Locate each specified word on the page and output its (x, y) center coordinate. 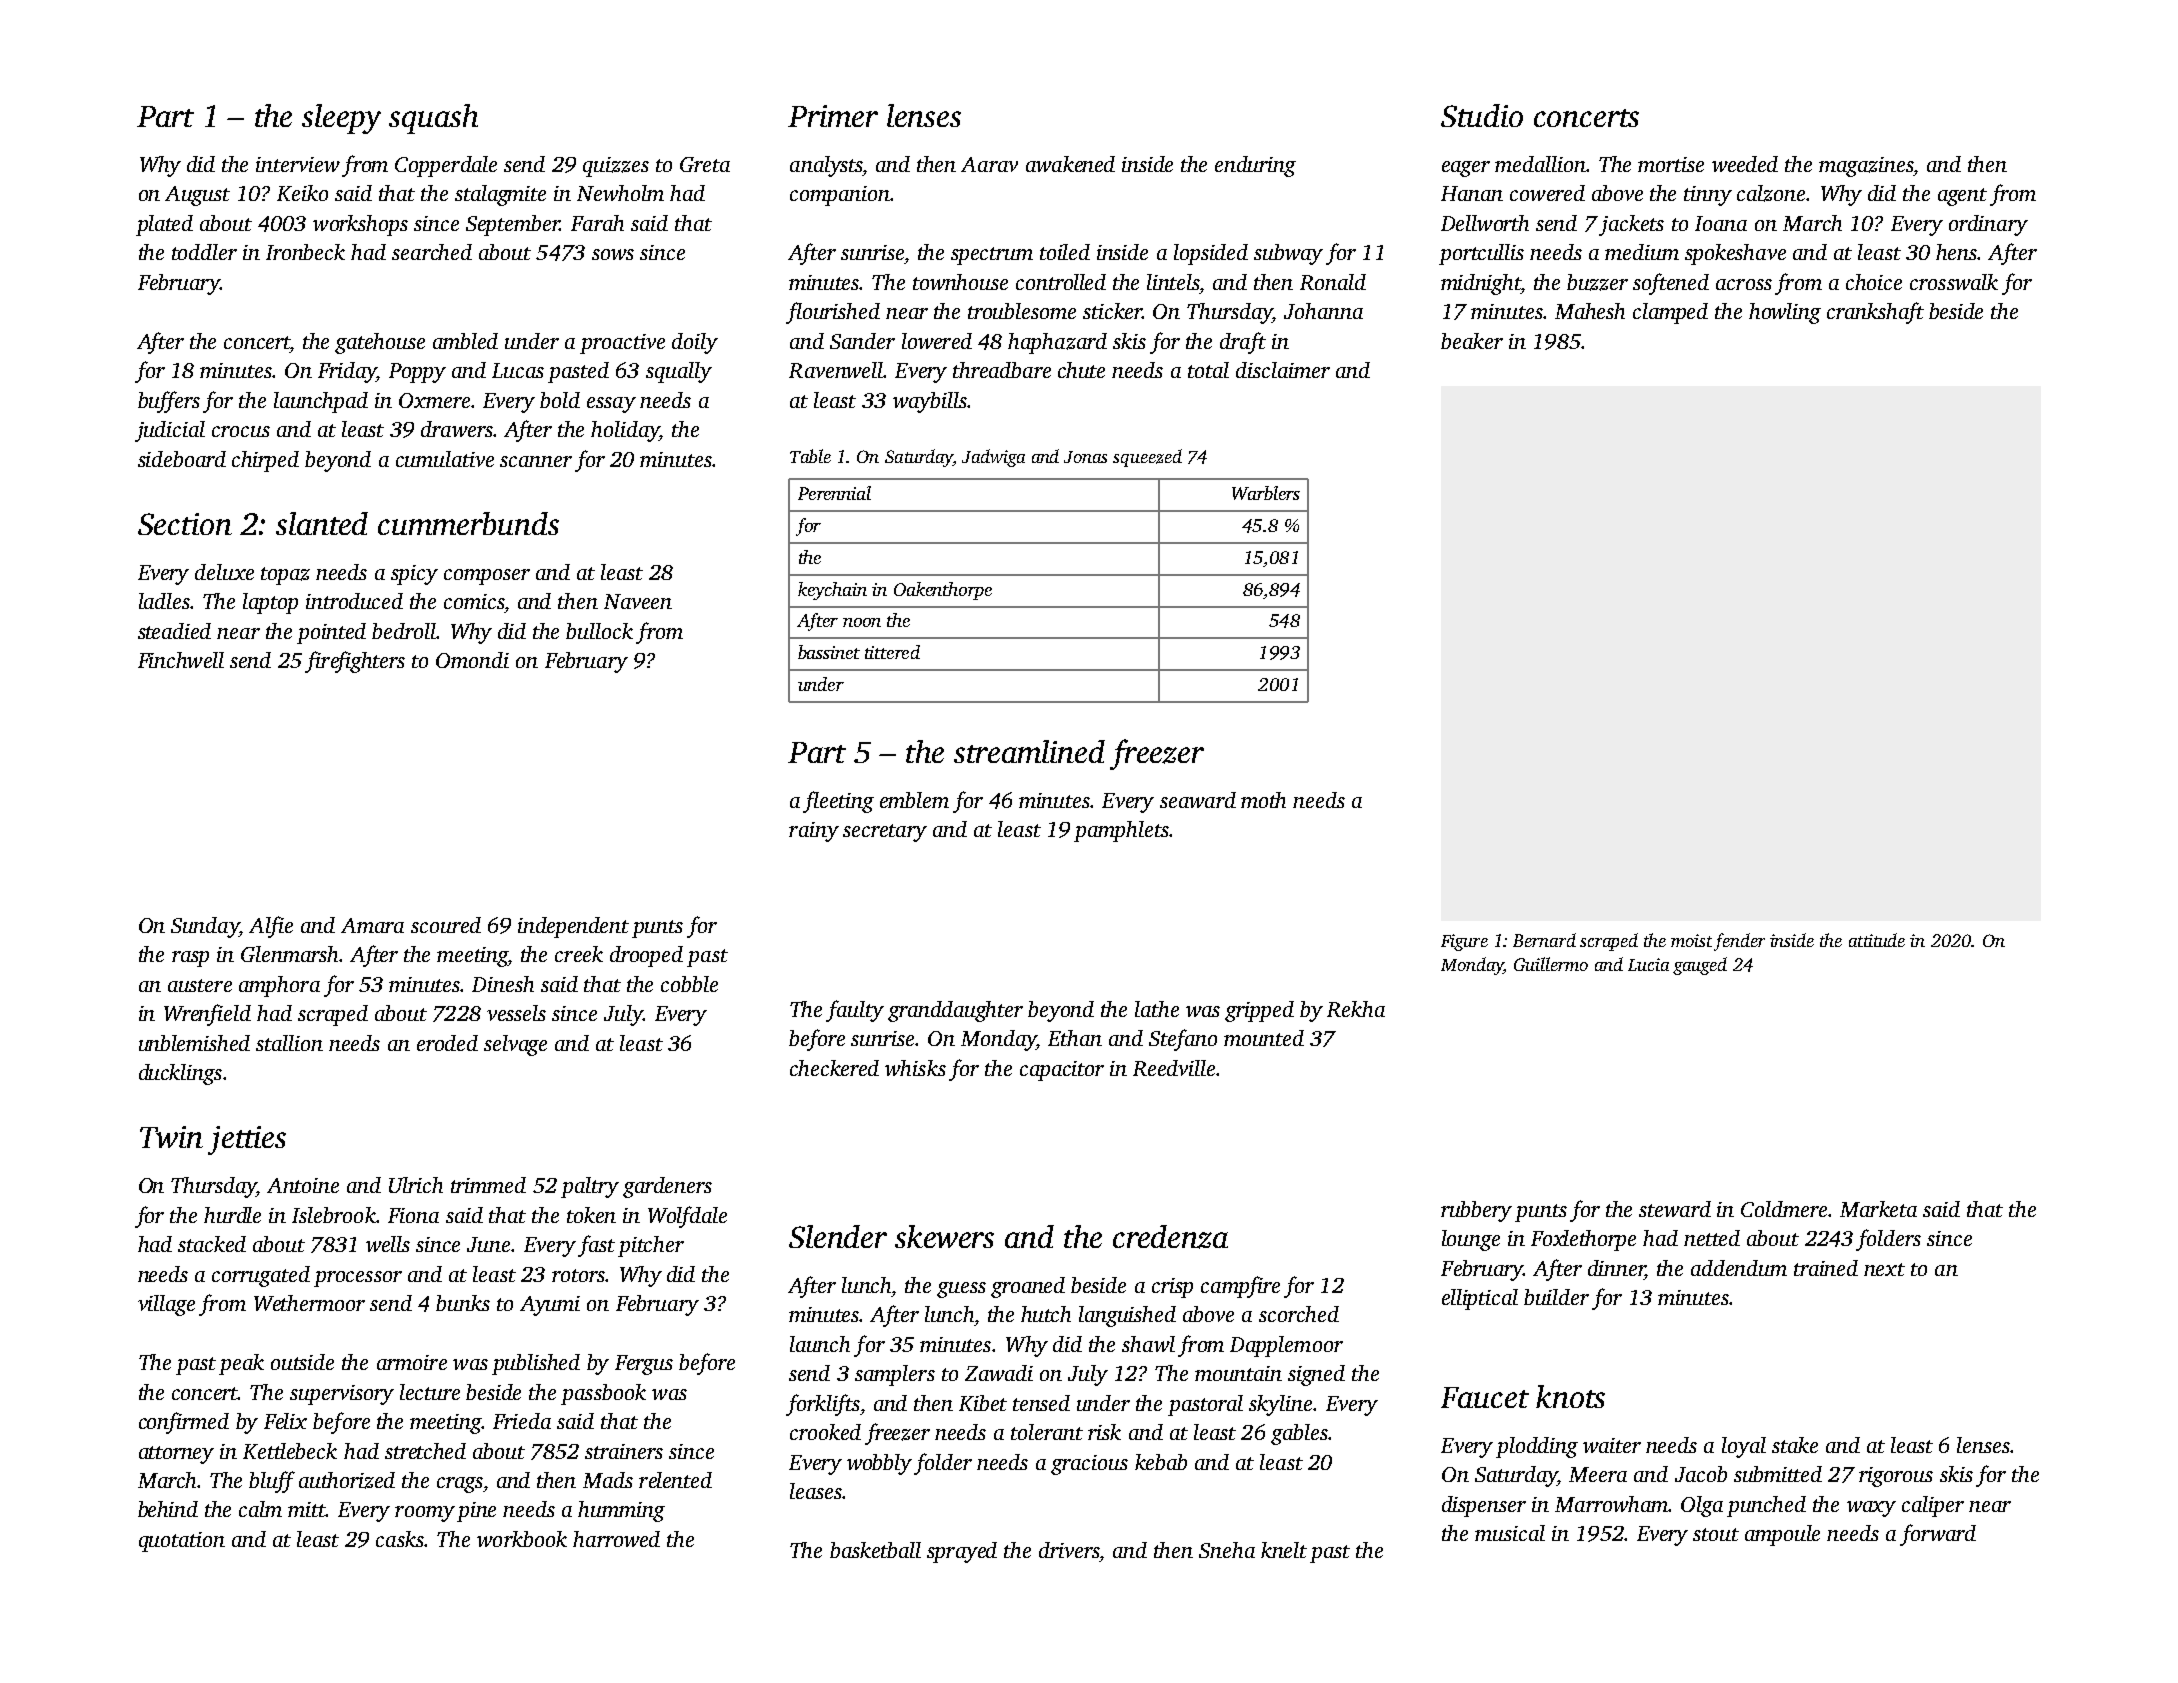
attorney (176, 1455)
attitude (1877, 940)
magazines (1866, 167)
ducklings (180, 1074)
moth (1263, 800)
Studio (1482, 115)
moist (1691, 940)
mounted (1264, 1038)
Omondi (472, 660)
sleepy (341, 119)
